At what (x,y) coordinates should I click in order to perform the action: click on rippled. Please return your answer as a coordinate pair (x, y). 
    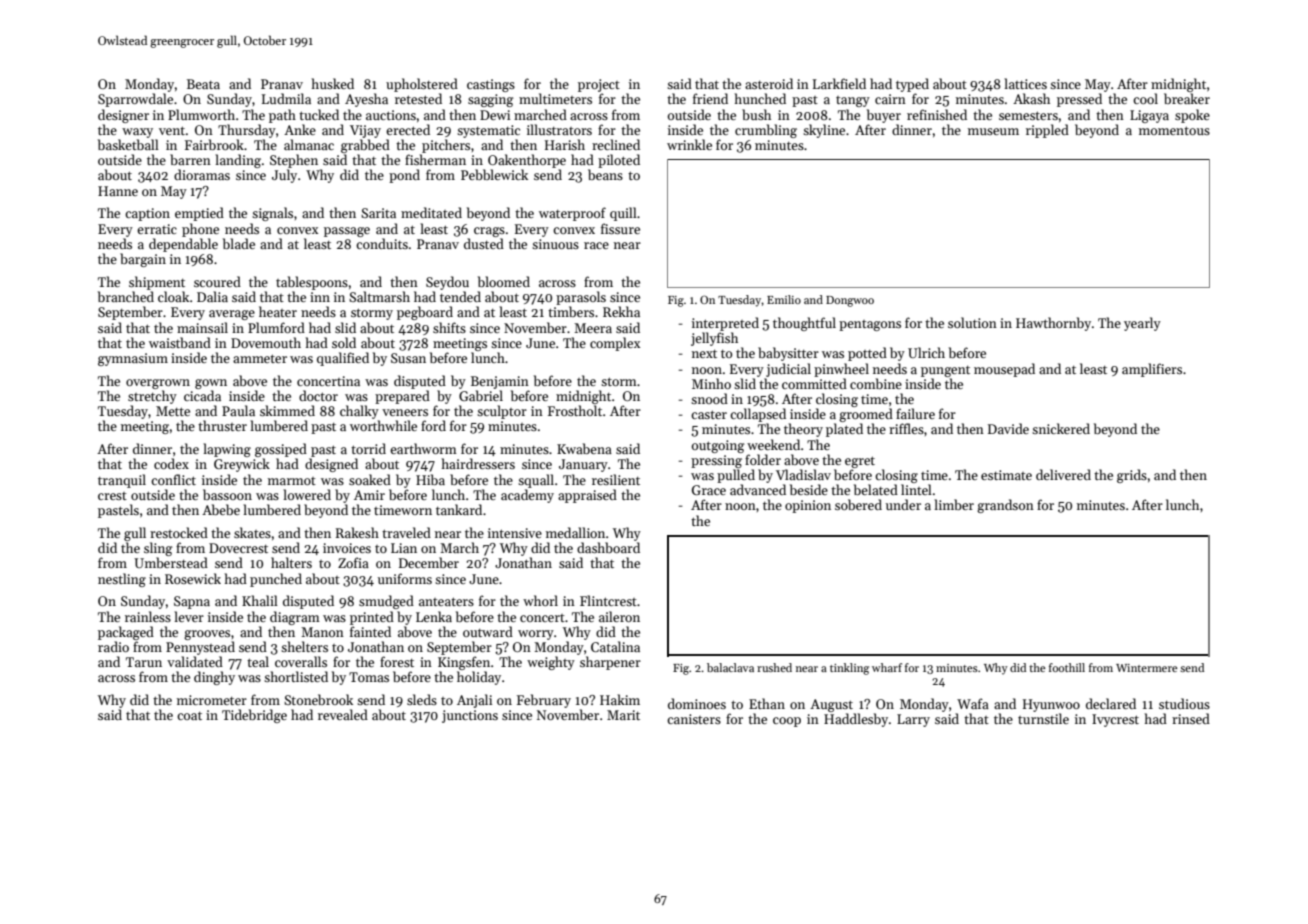
    Looking at the image, I should click on (1047, 131).
